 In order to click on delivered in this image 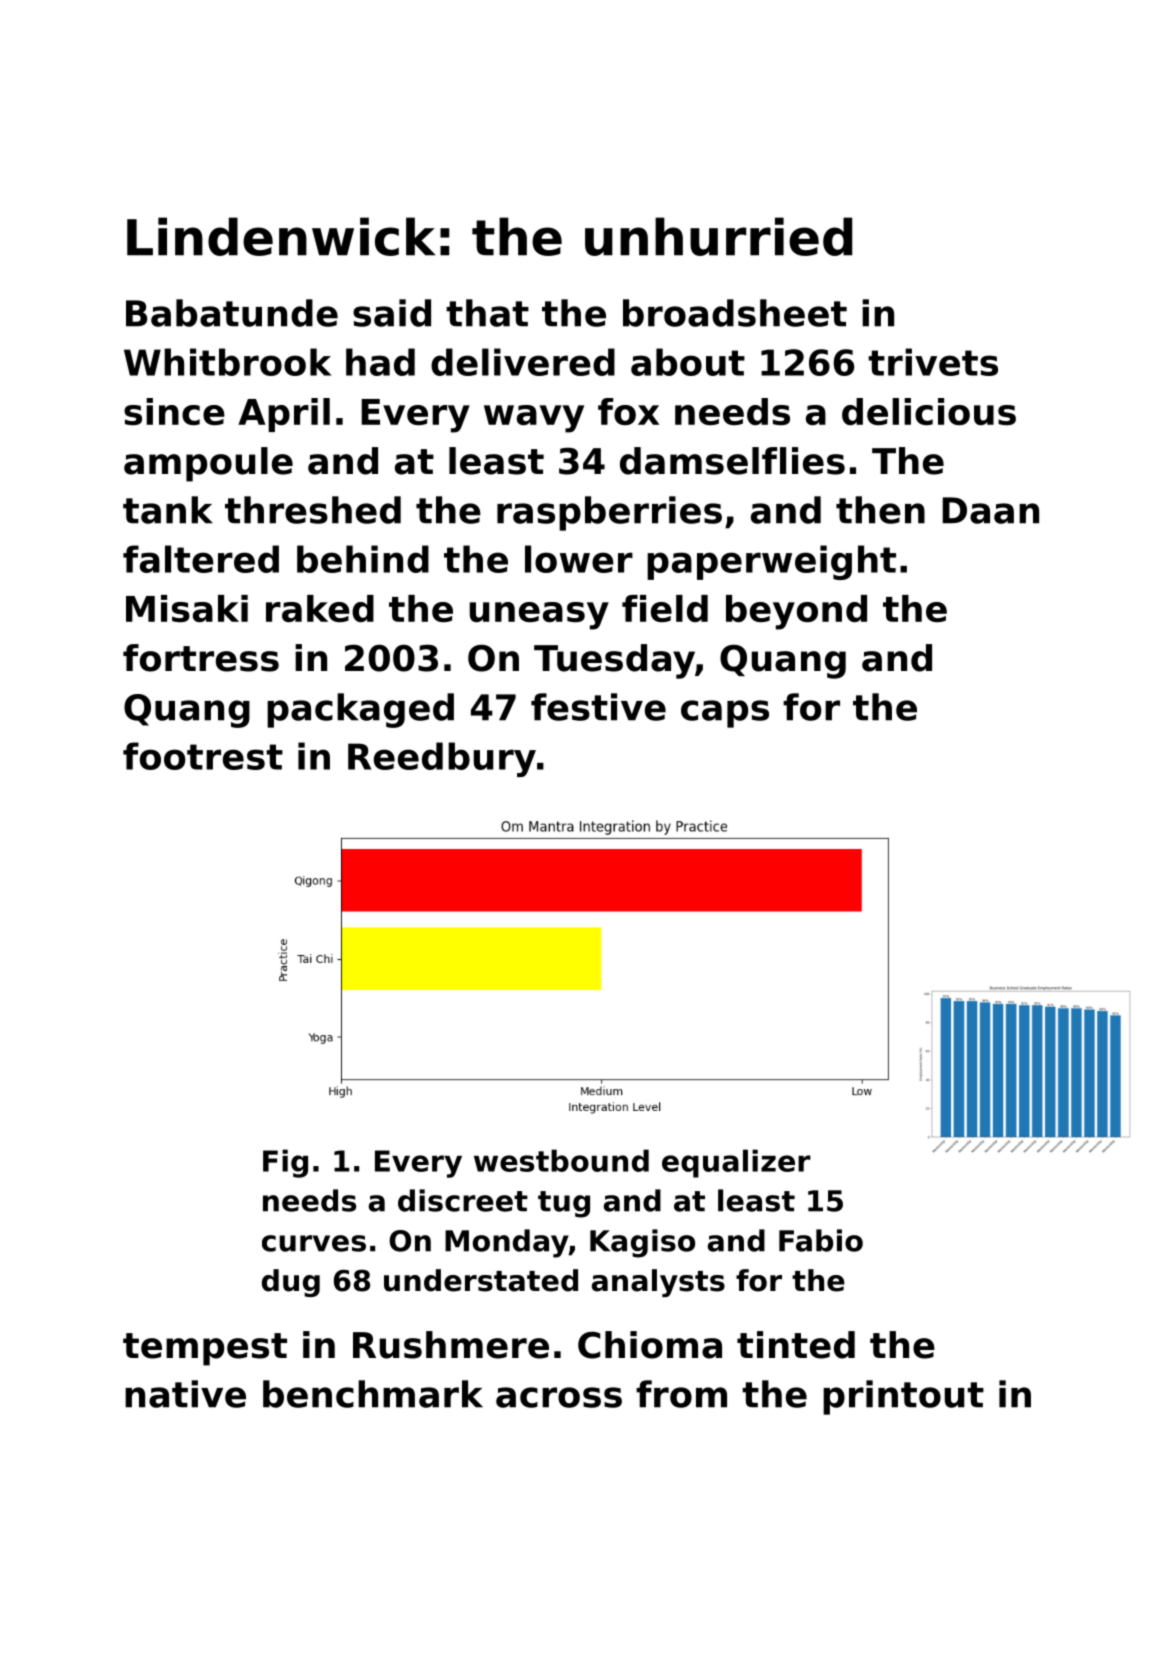, I will do `click(523, 362)`.
